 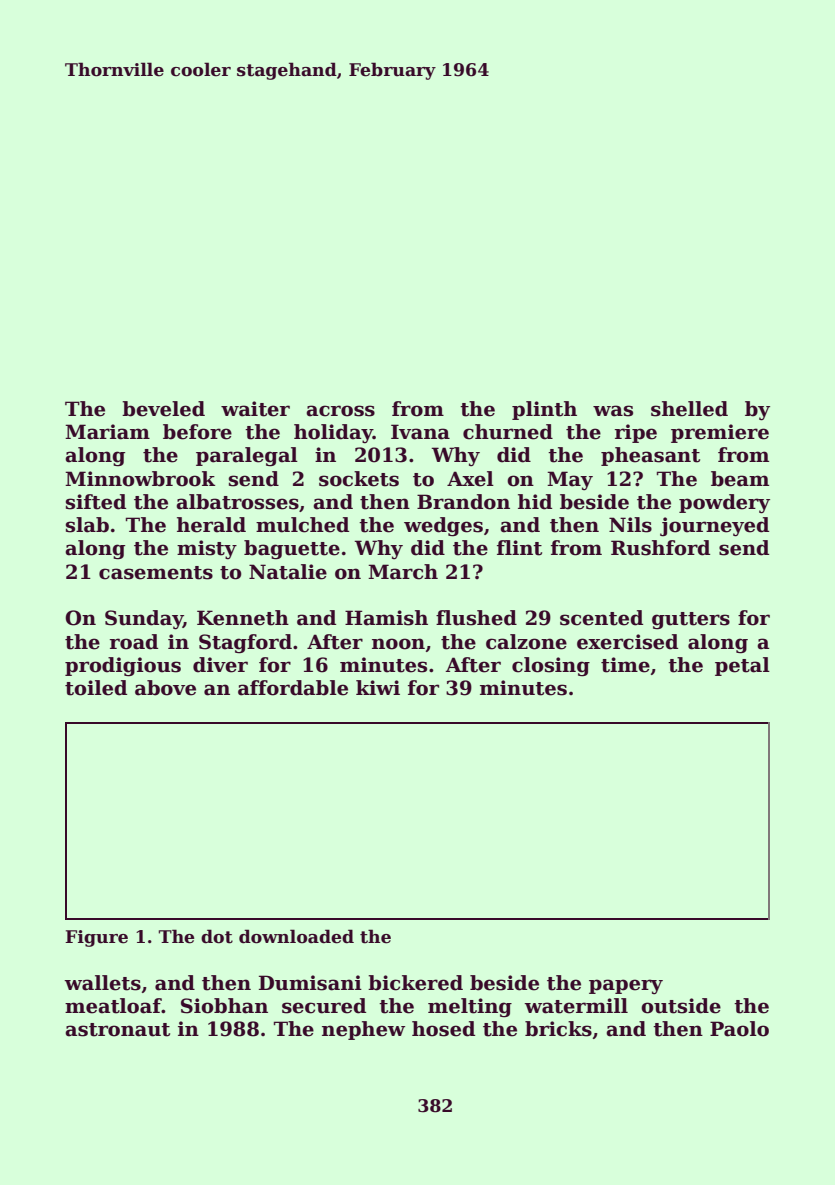 What do you see at coordinates (463, 502) in the document?
I see `Brandon` at bounding box center [463, 502].
